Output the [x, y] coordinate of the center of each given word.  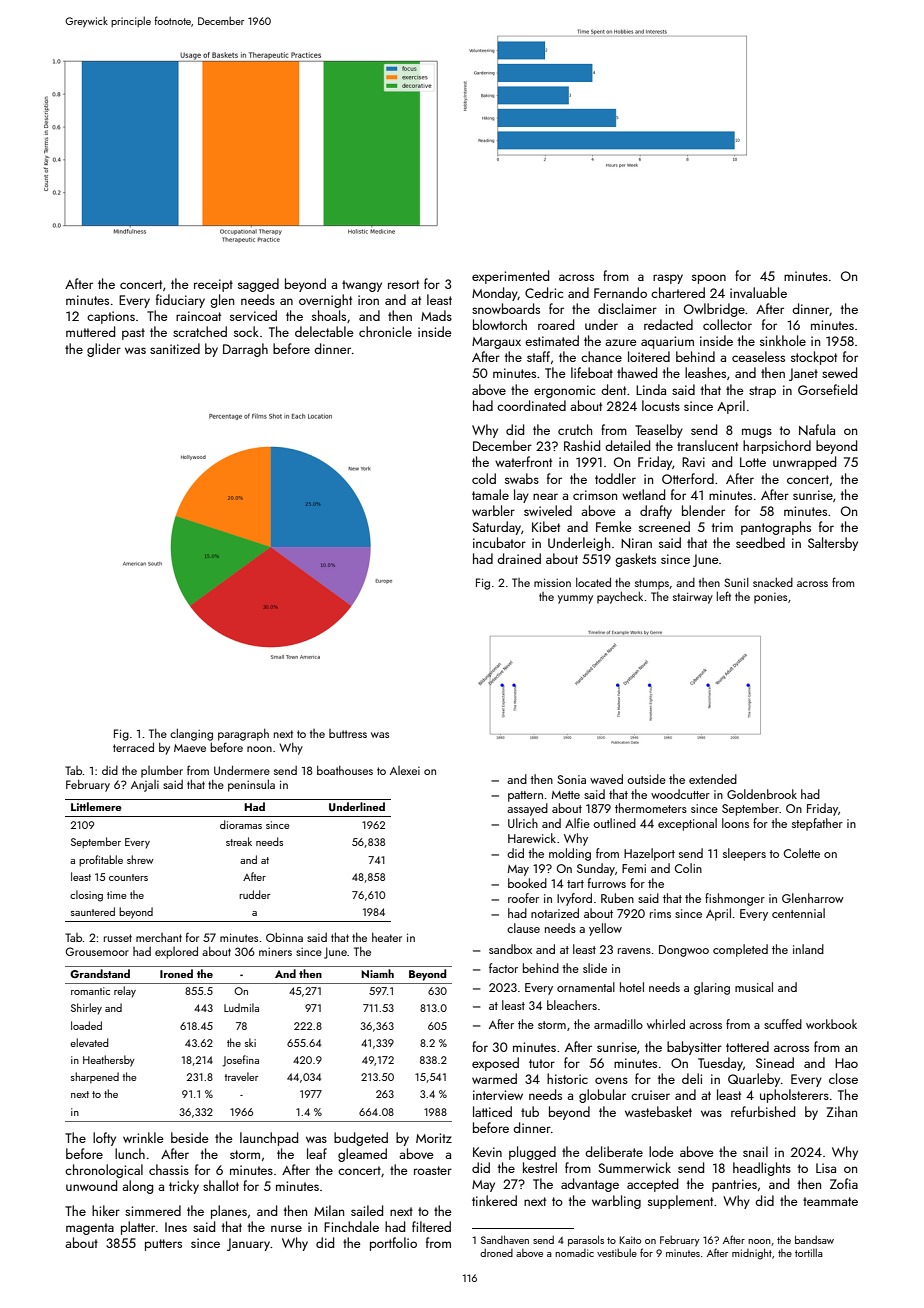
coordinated [531, 405]
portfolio [393, 1244]
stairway [693, 598]
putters [163, 1245]
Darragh [245, 350]
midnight [752, 1254]
